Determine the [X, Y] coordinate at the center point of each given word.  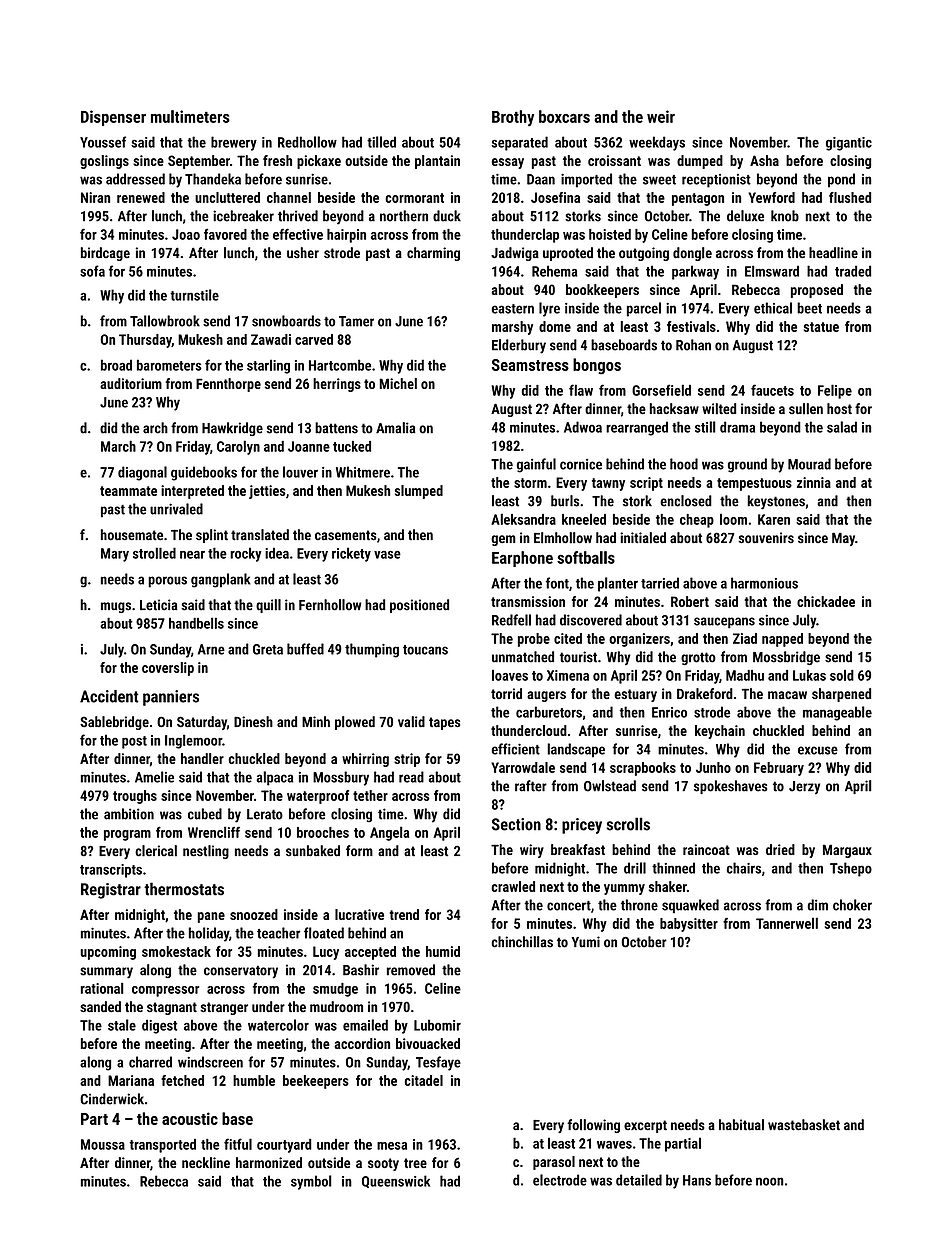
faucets [772, 390]
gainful [536, 465]
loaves [510, 675]
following [593, 1126]
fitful [238, 1144]
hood [684, 464]
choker [852, 905]
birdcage [105, 254]
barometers [169, 365]
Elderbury [519, 346]
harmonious [764, 583]
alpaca [274, 778]
